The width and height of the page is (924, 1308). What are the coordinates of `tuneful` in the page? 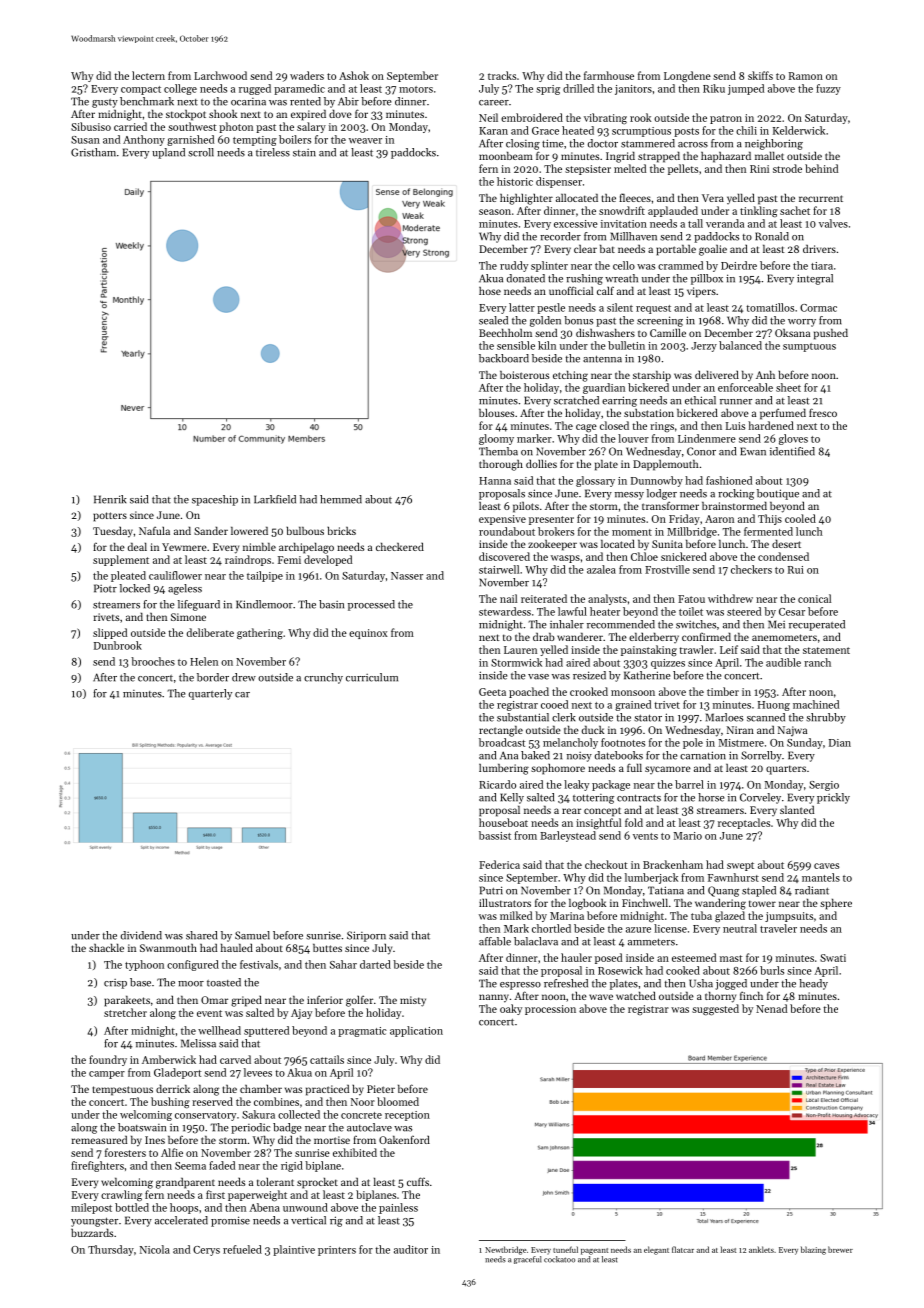 It's located at (565, 1249).
